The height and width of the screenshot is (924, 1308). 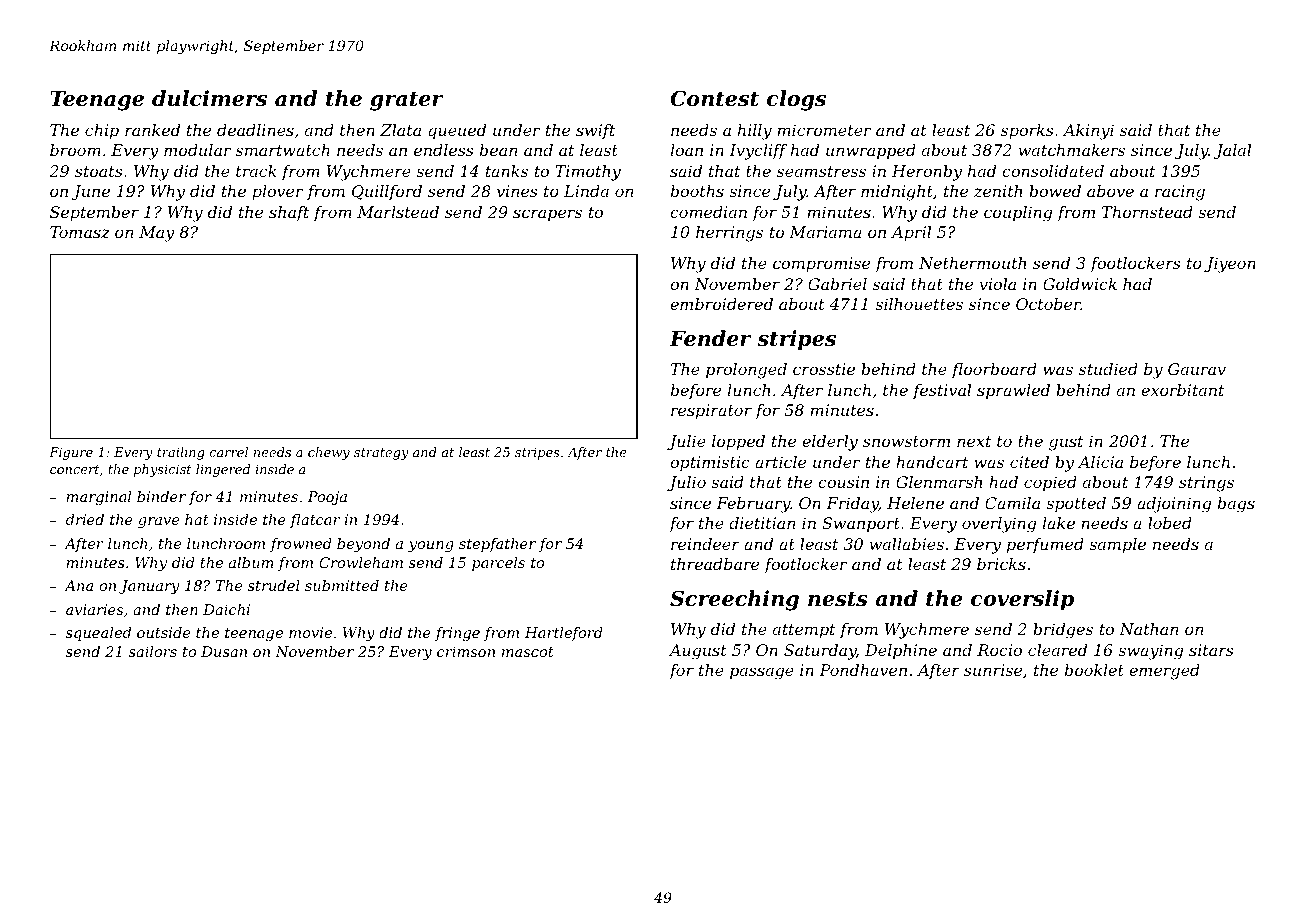 What do you see at coordinates (710, 463) in the screenshot?
I see `optimistic` at bounding box center [710, 463].
